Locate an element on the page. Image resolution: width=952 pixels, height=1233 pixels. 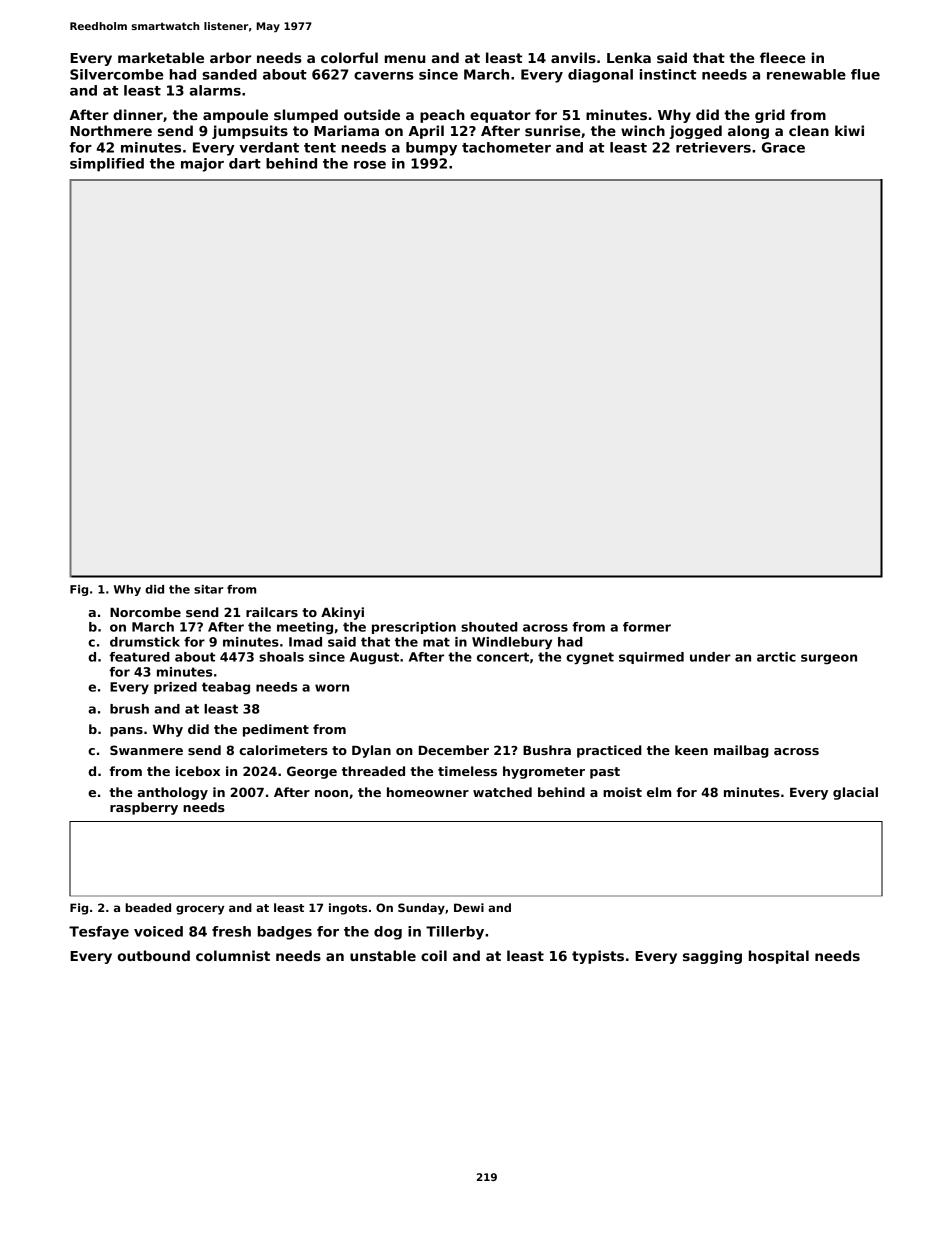
Northmere is located at coordinates (111, 130).
